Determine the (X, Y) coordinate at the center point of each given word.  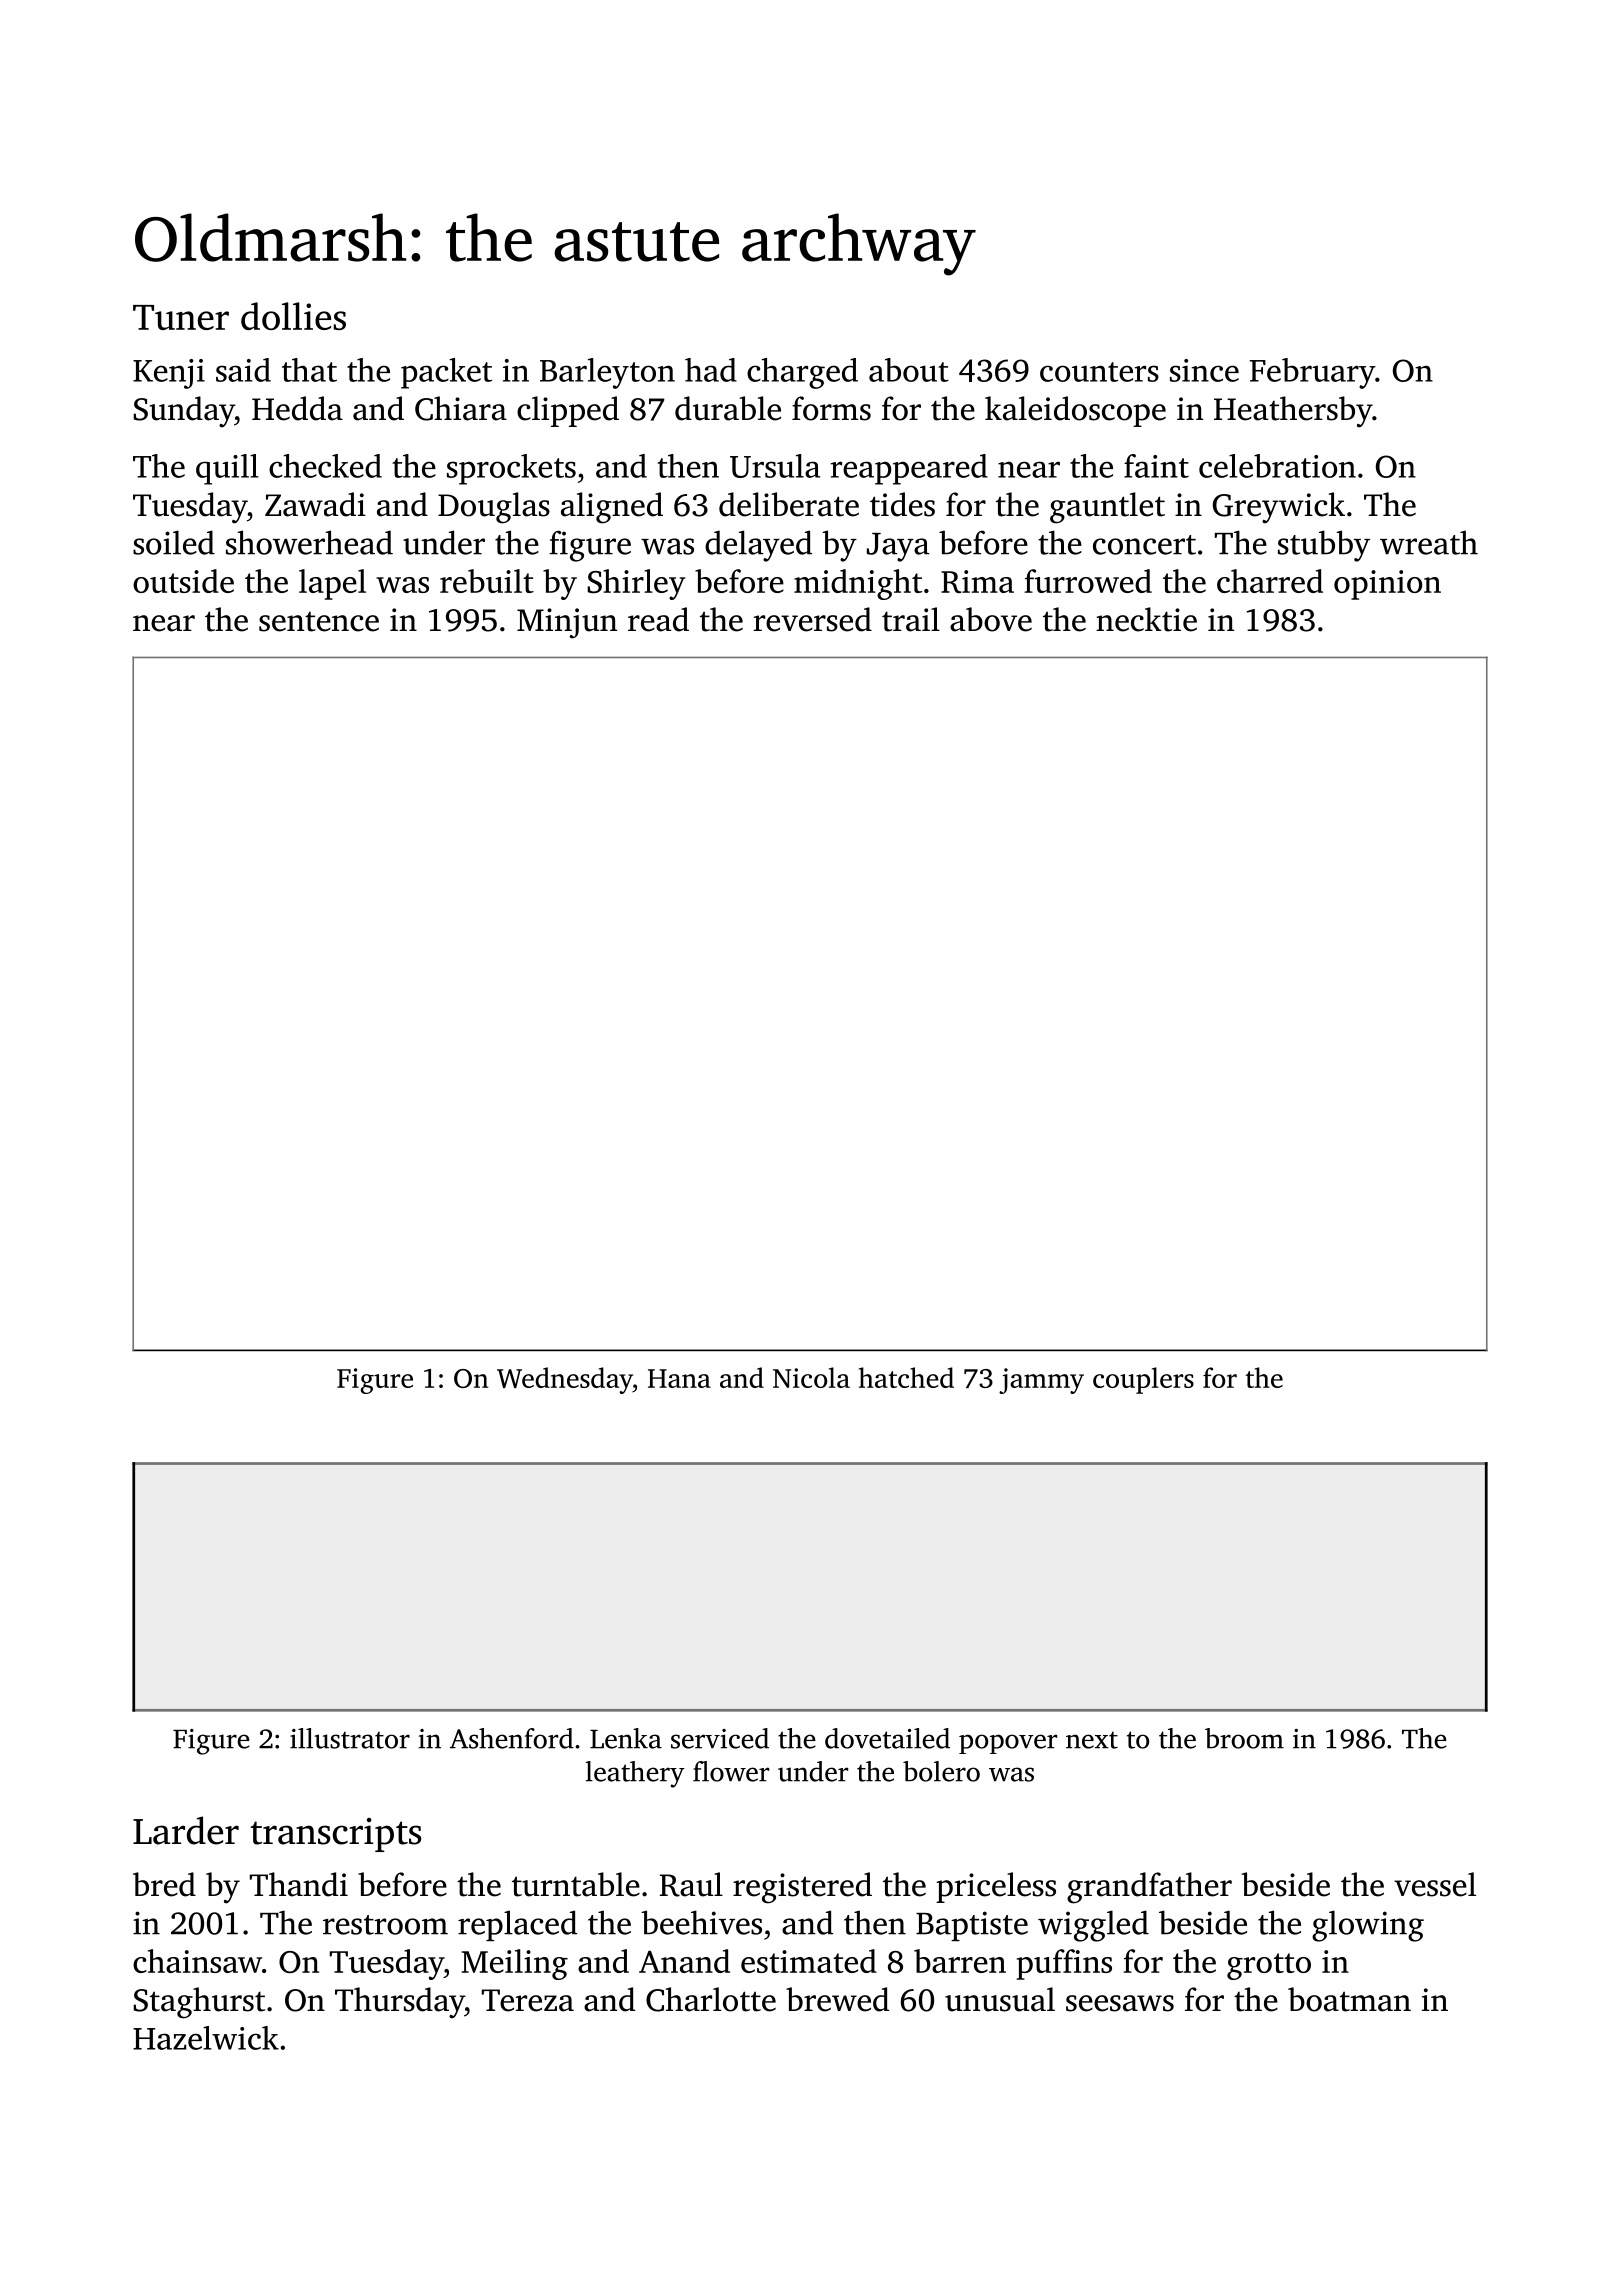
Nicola (811, 1377)
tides (902, 504)
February (1312, 373)
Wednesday (565, 1380)
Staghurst (199, 2003)
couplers (1143, 1380)
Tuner (181, 317)
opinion (1387, 585)
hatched (906, 1377)
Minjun (567, 623)
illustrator (350, 1738)
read (658, 619)
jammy (1041, 1381)
